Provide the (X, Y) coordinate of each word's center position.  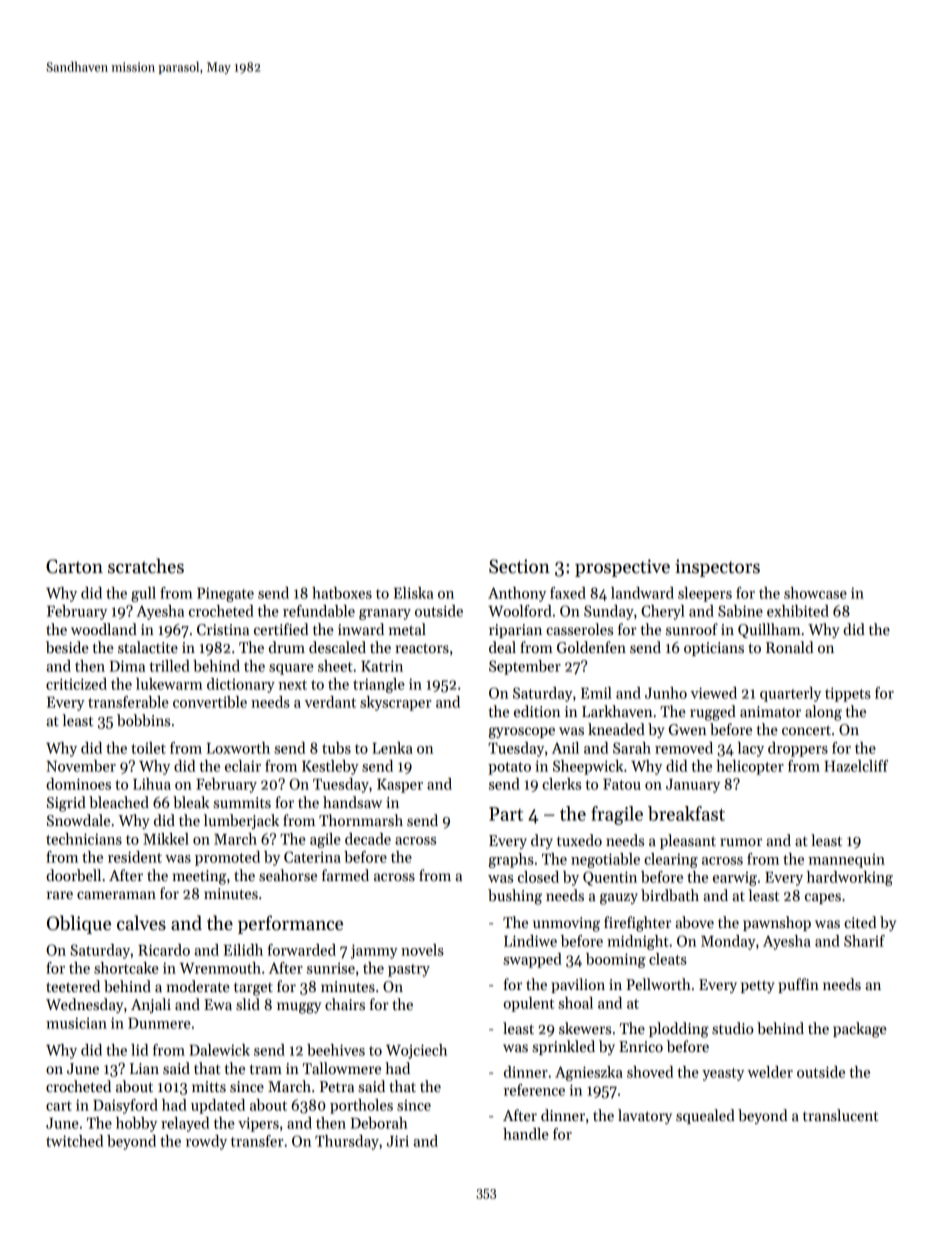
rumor (741, 842)
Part (506, 814)
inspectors (717, 568)
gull (143, 594)
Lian (144, 1068)
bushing (515, 897)
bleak (191, 802)
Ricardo (164, 950)
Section (519, 566)
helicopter (750, 767)
